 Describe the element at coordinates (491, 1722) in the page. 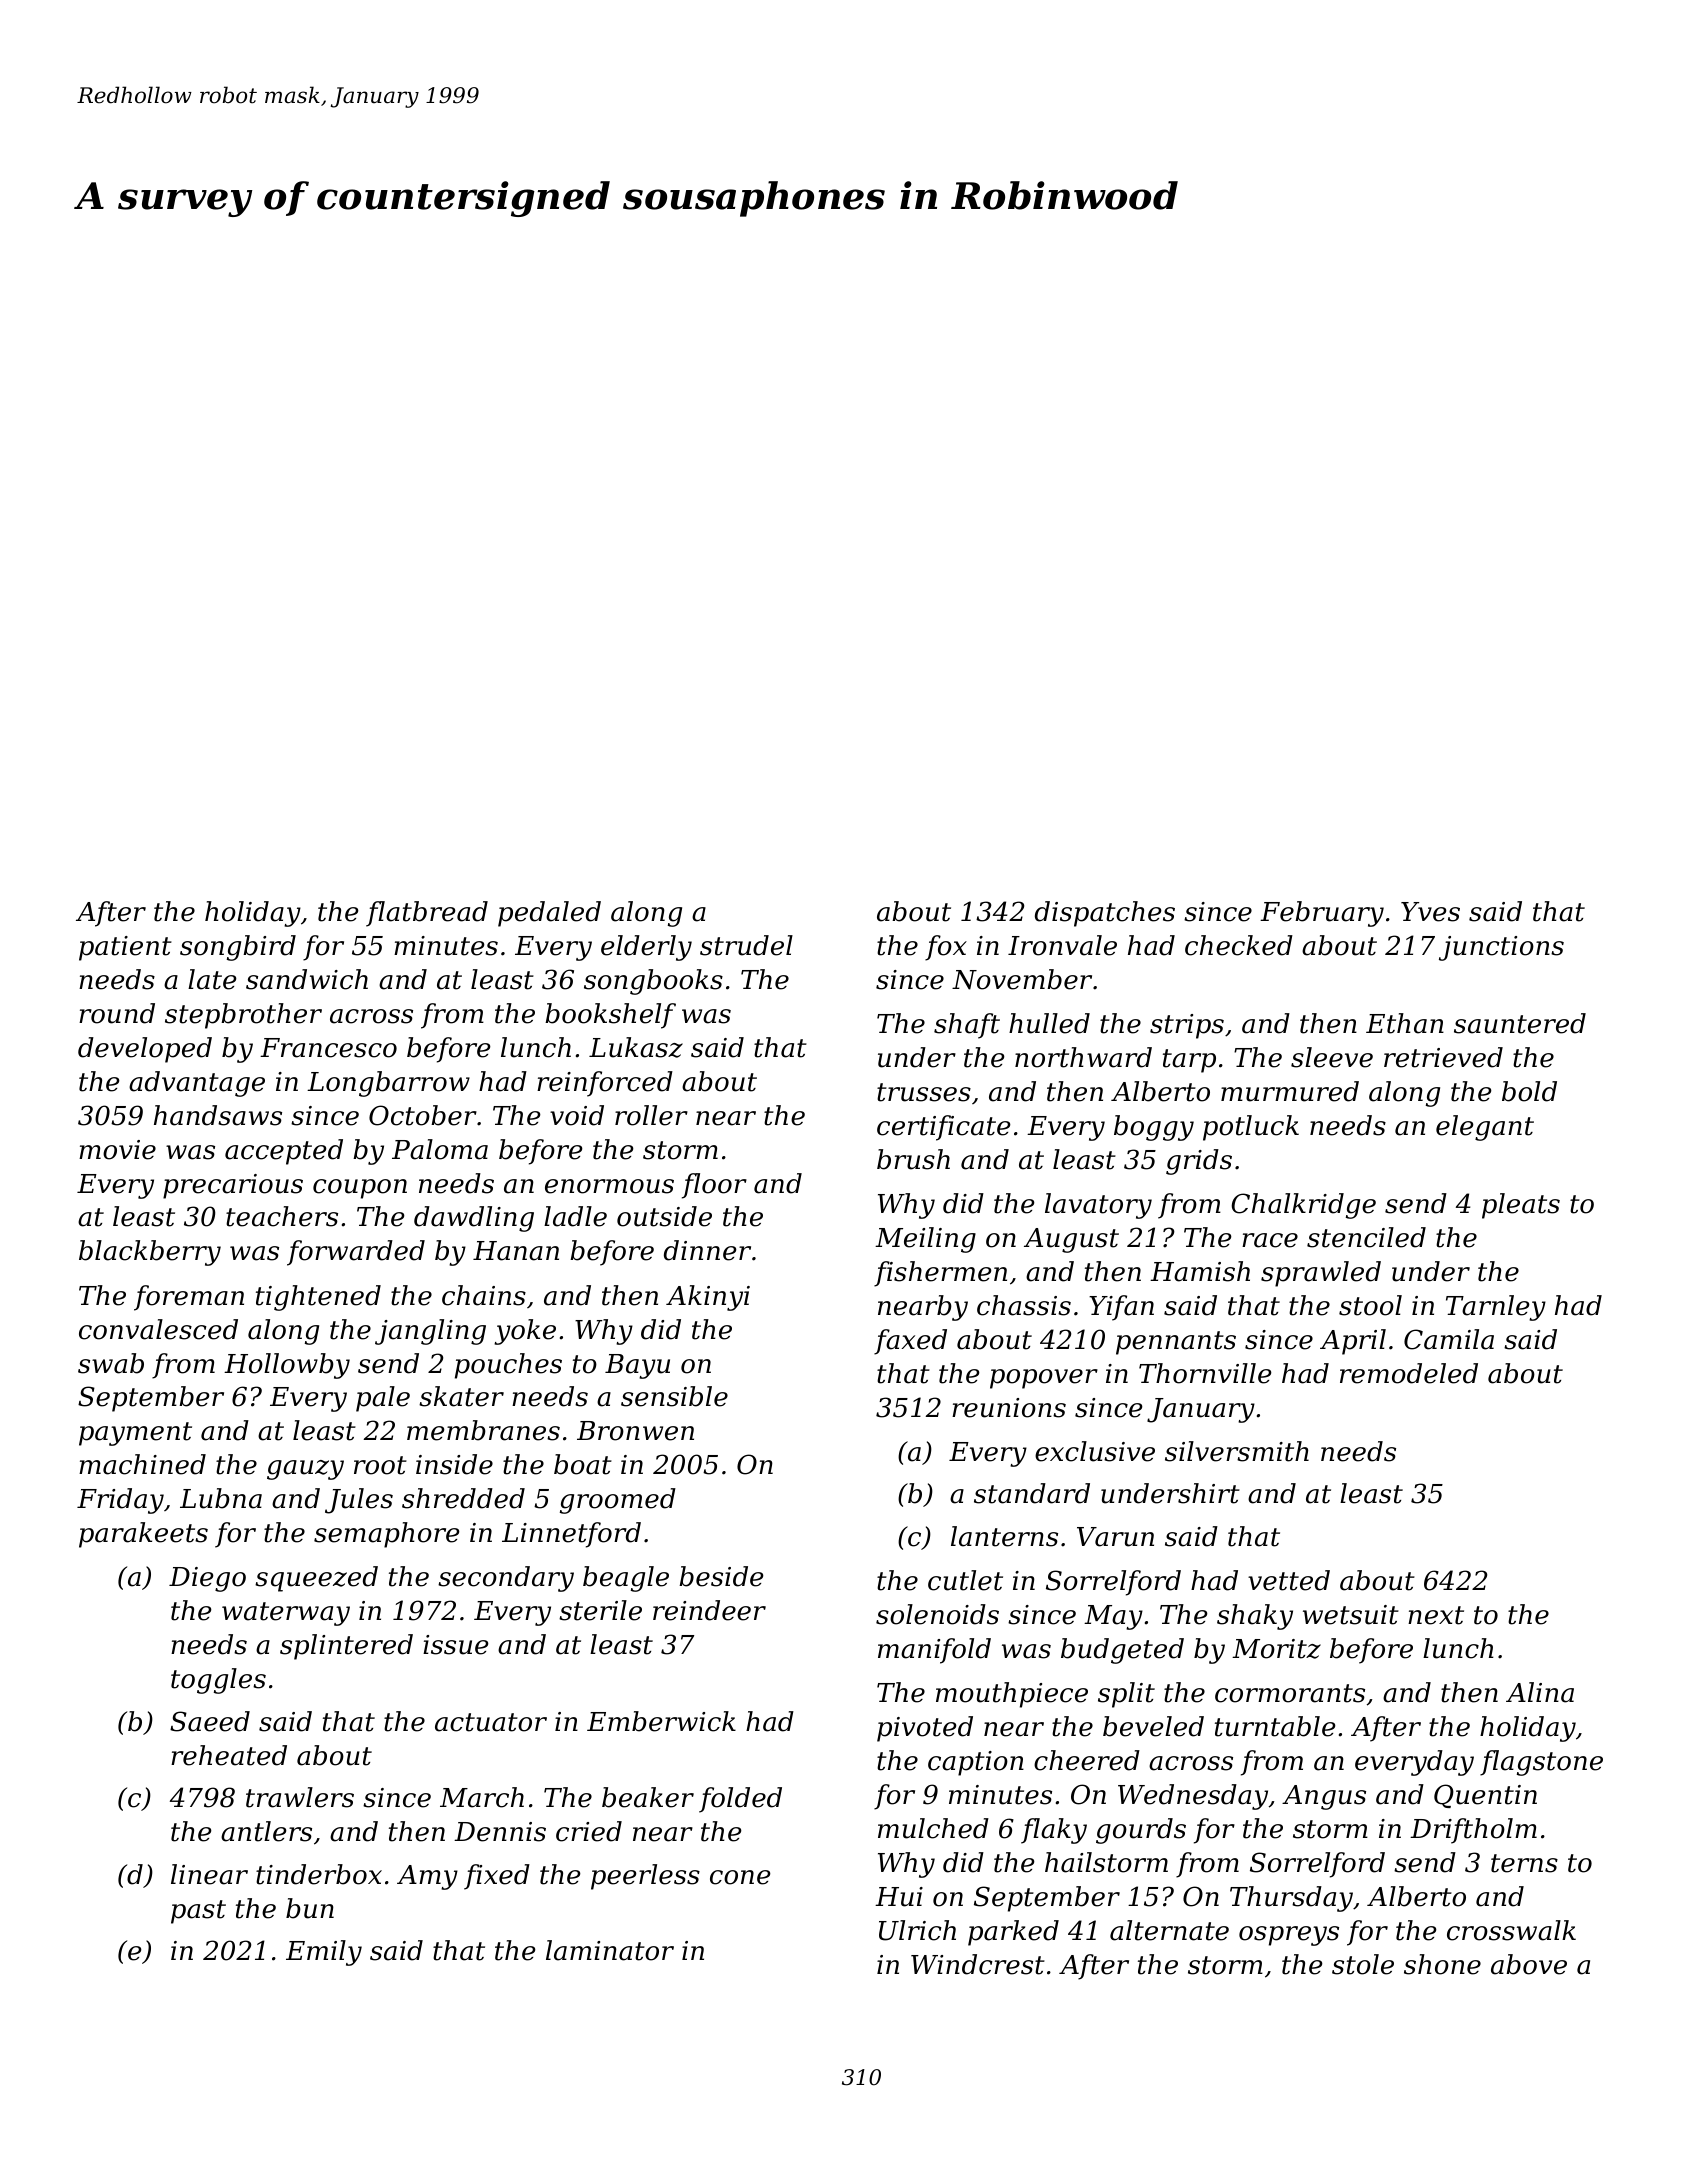

I see `actuator` at that location.
